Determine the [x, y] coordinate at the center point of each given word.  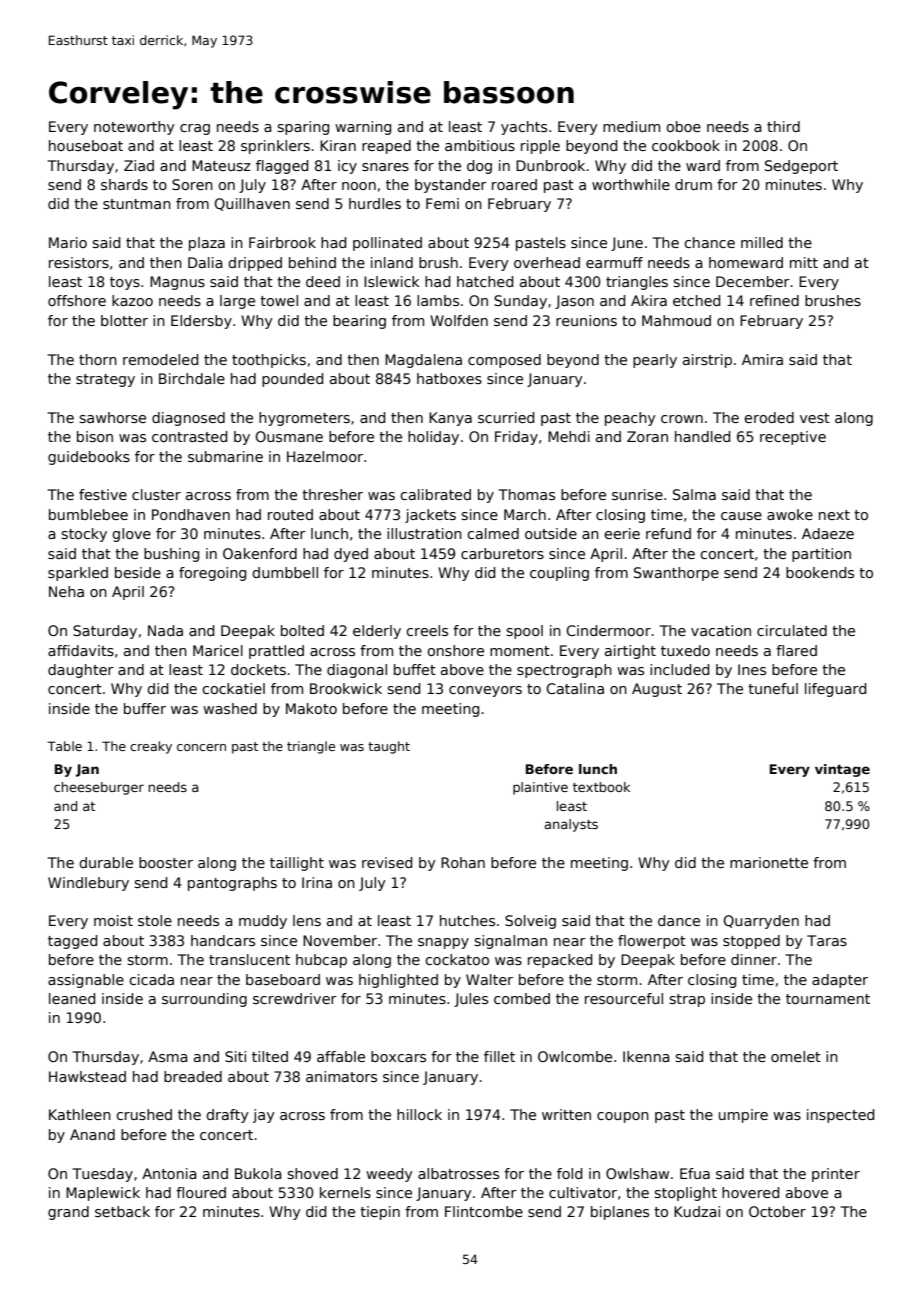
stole [155, 920]
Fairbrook [282, 242]
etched [696, 300]
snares [385, 167]
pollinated [387, 244]
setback [122, 1211]
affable [341, 1056]
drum [693, 184]
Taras [827, 940]
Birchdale [192, 378]
